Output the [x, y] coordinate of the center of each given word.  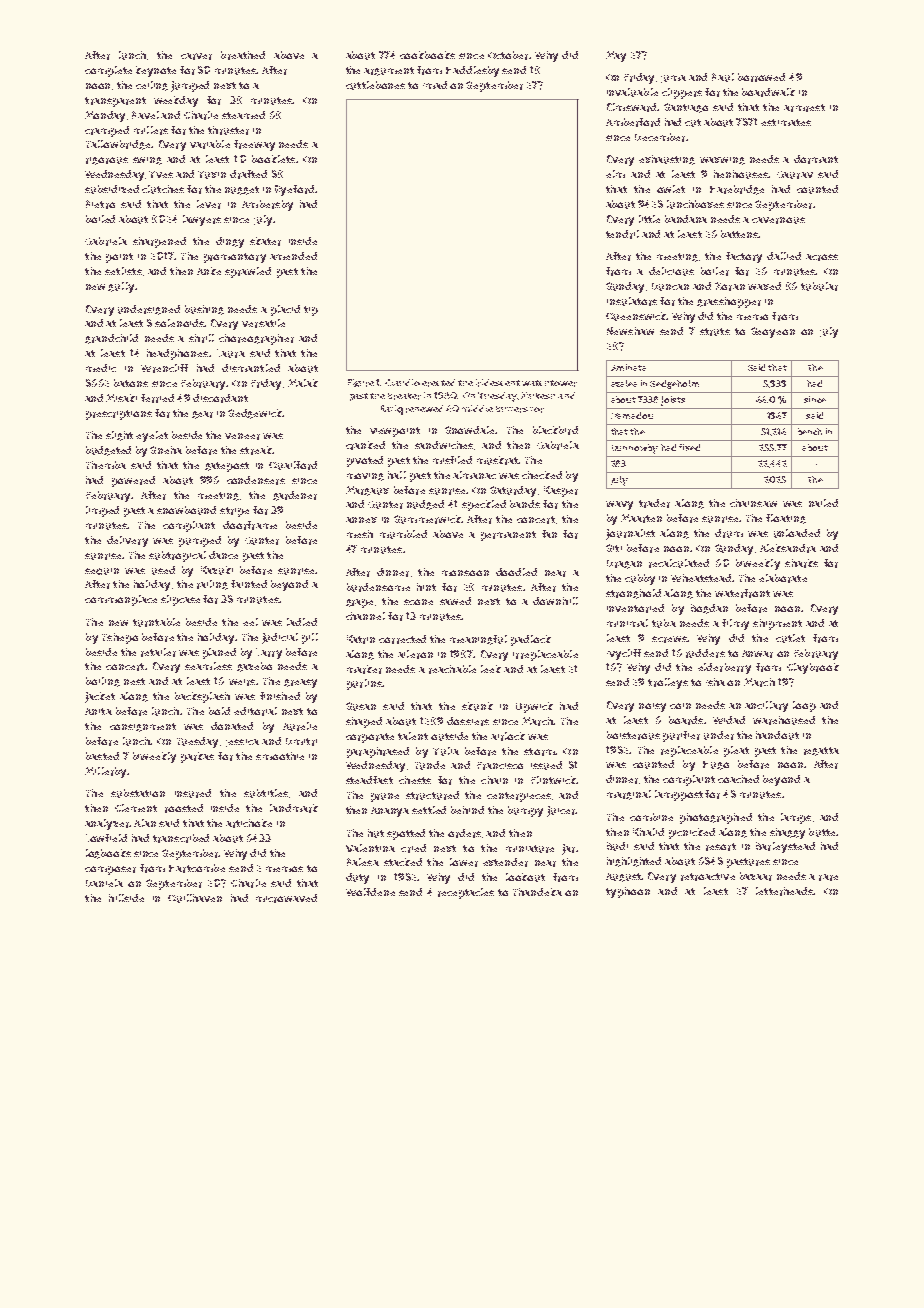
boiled [100, 219]
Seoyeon [773, 332]
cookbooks [427, 55]
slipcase [180, 600]
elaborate [783, 578]
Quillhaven [195, 898]
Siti [614, 548]
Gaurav [795, 175]
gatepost [227, 467]
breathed [243, 55]
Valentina [370, 848]
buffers [512, 409]
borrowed [761, 77]
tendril [622, 234]
